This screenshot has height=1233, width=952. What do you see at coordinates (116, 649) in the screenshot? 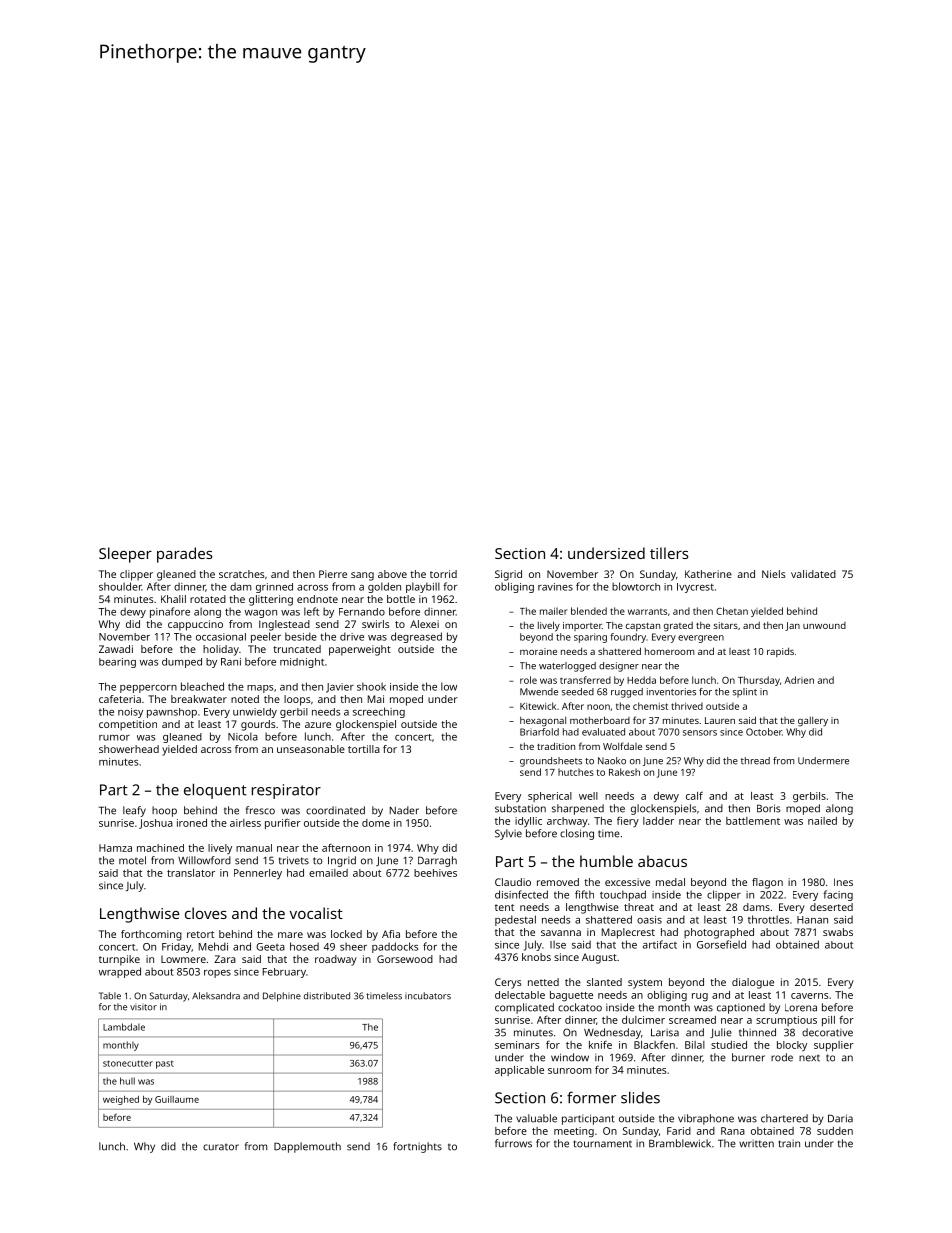
I see `Zawadi` at bounding box center [116, 649].
